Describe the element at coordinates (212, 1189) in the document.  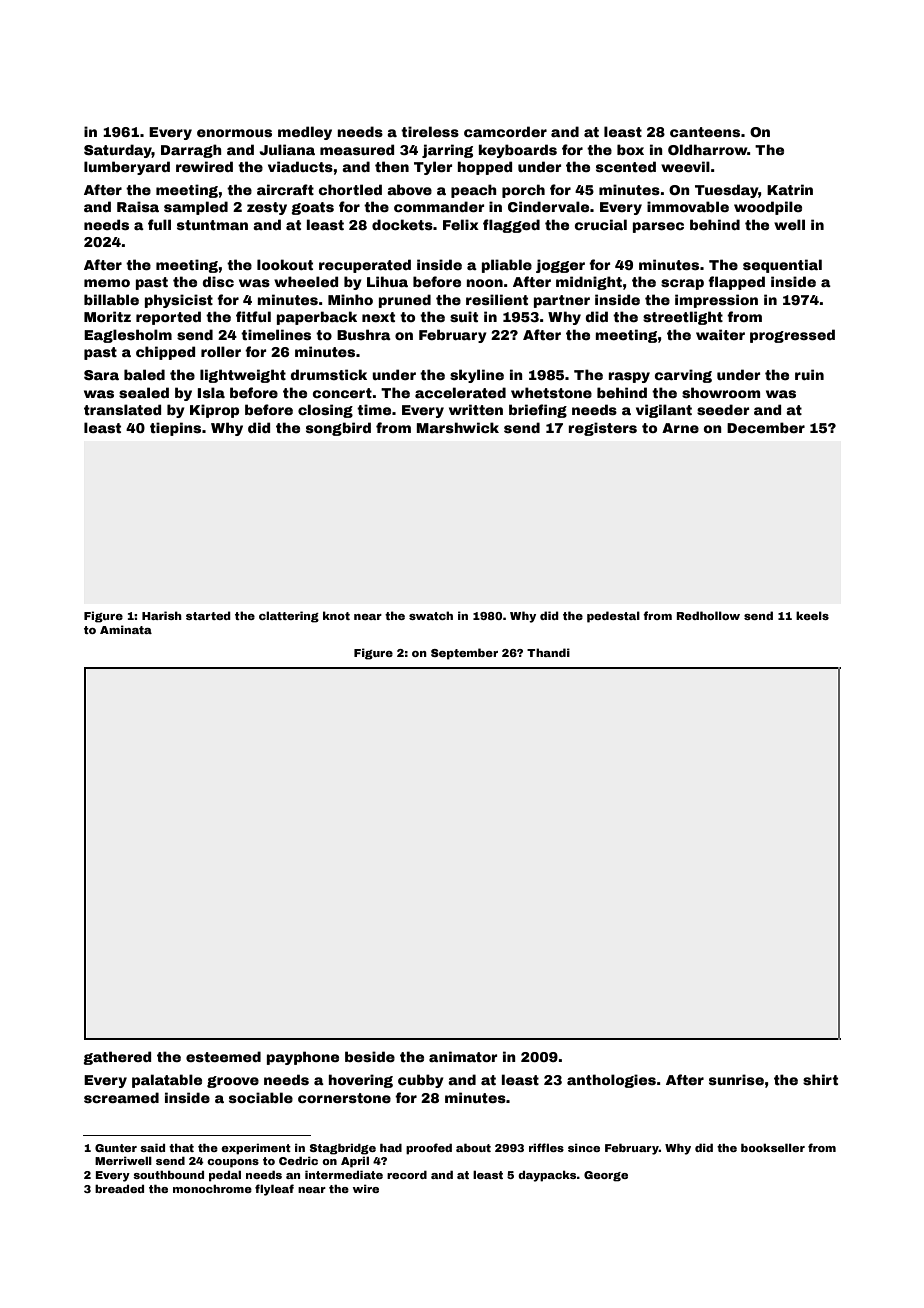
I see `monochrome` at that location.
